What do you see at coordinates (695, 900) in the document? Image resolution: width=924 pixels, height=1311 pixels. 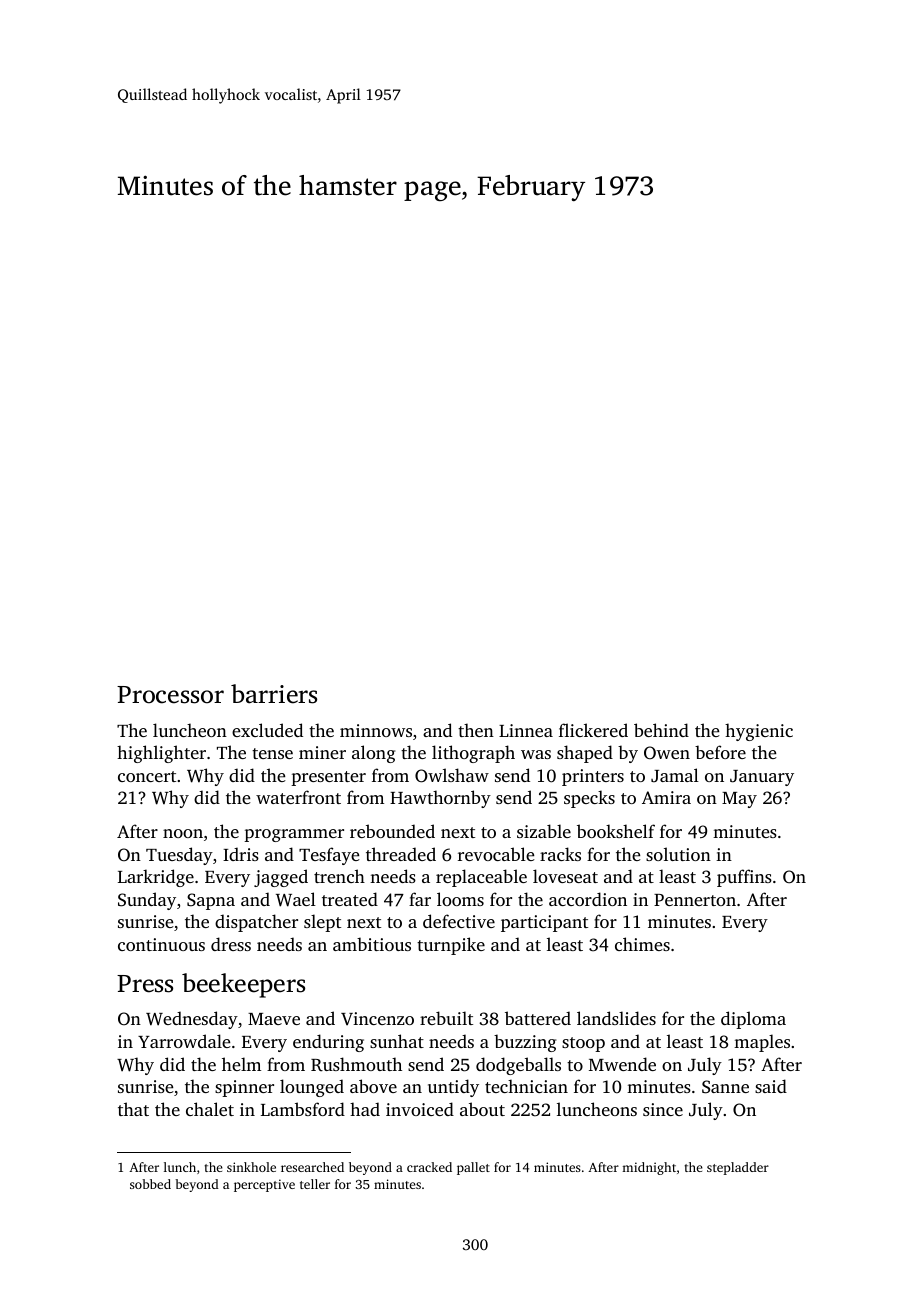 I see `Pennerton` at bounding box center [695, 900].
